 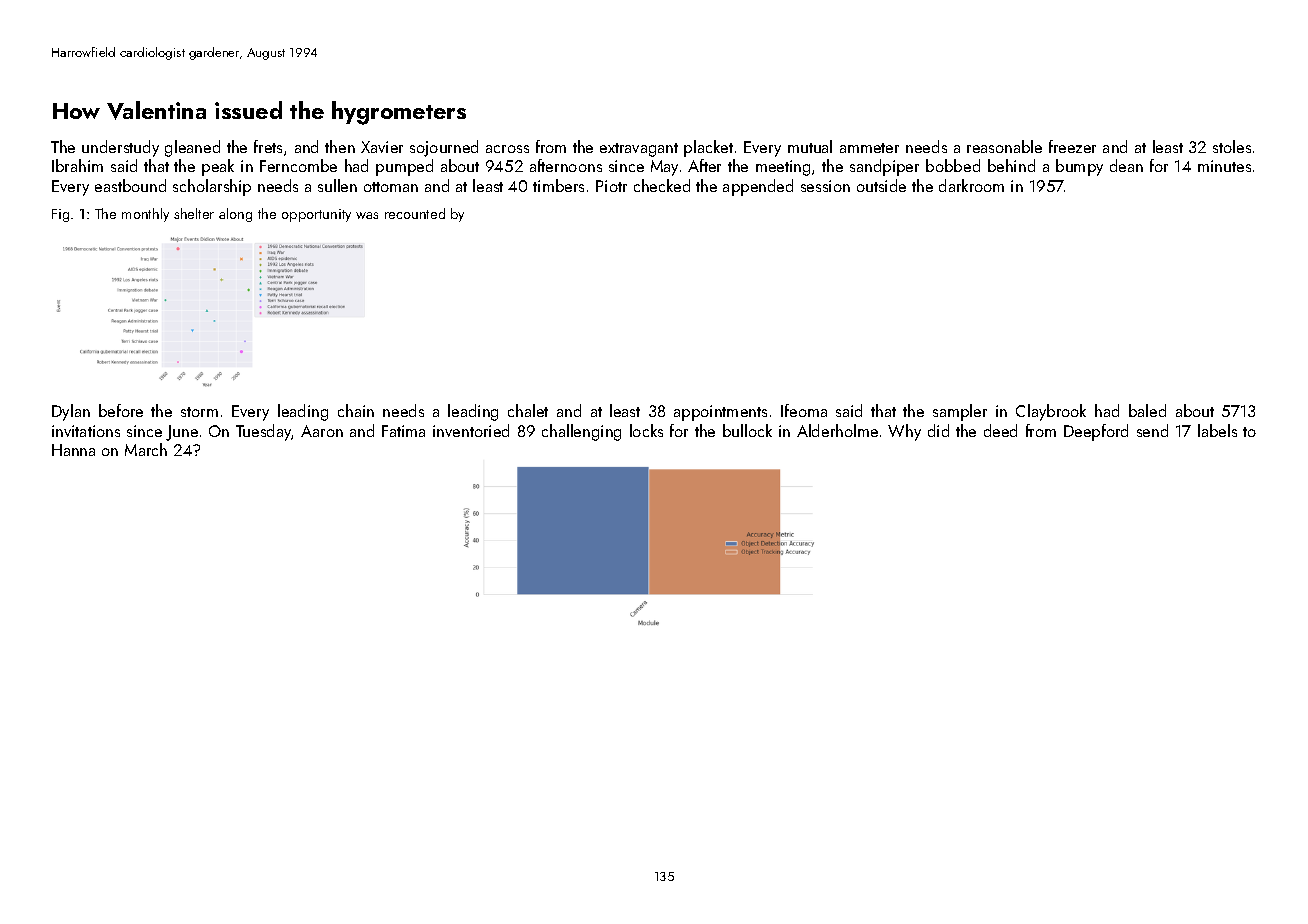 What do you see at coordinates (747, 430) in the screenshot?
I see `bullock` at bounding box center [747, 430].
